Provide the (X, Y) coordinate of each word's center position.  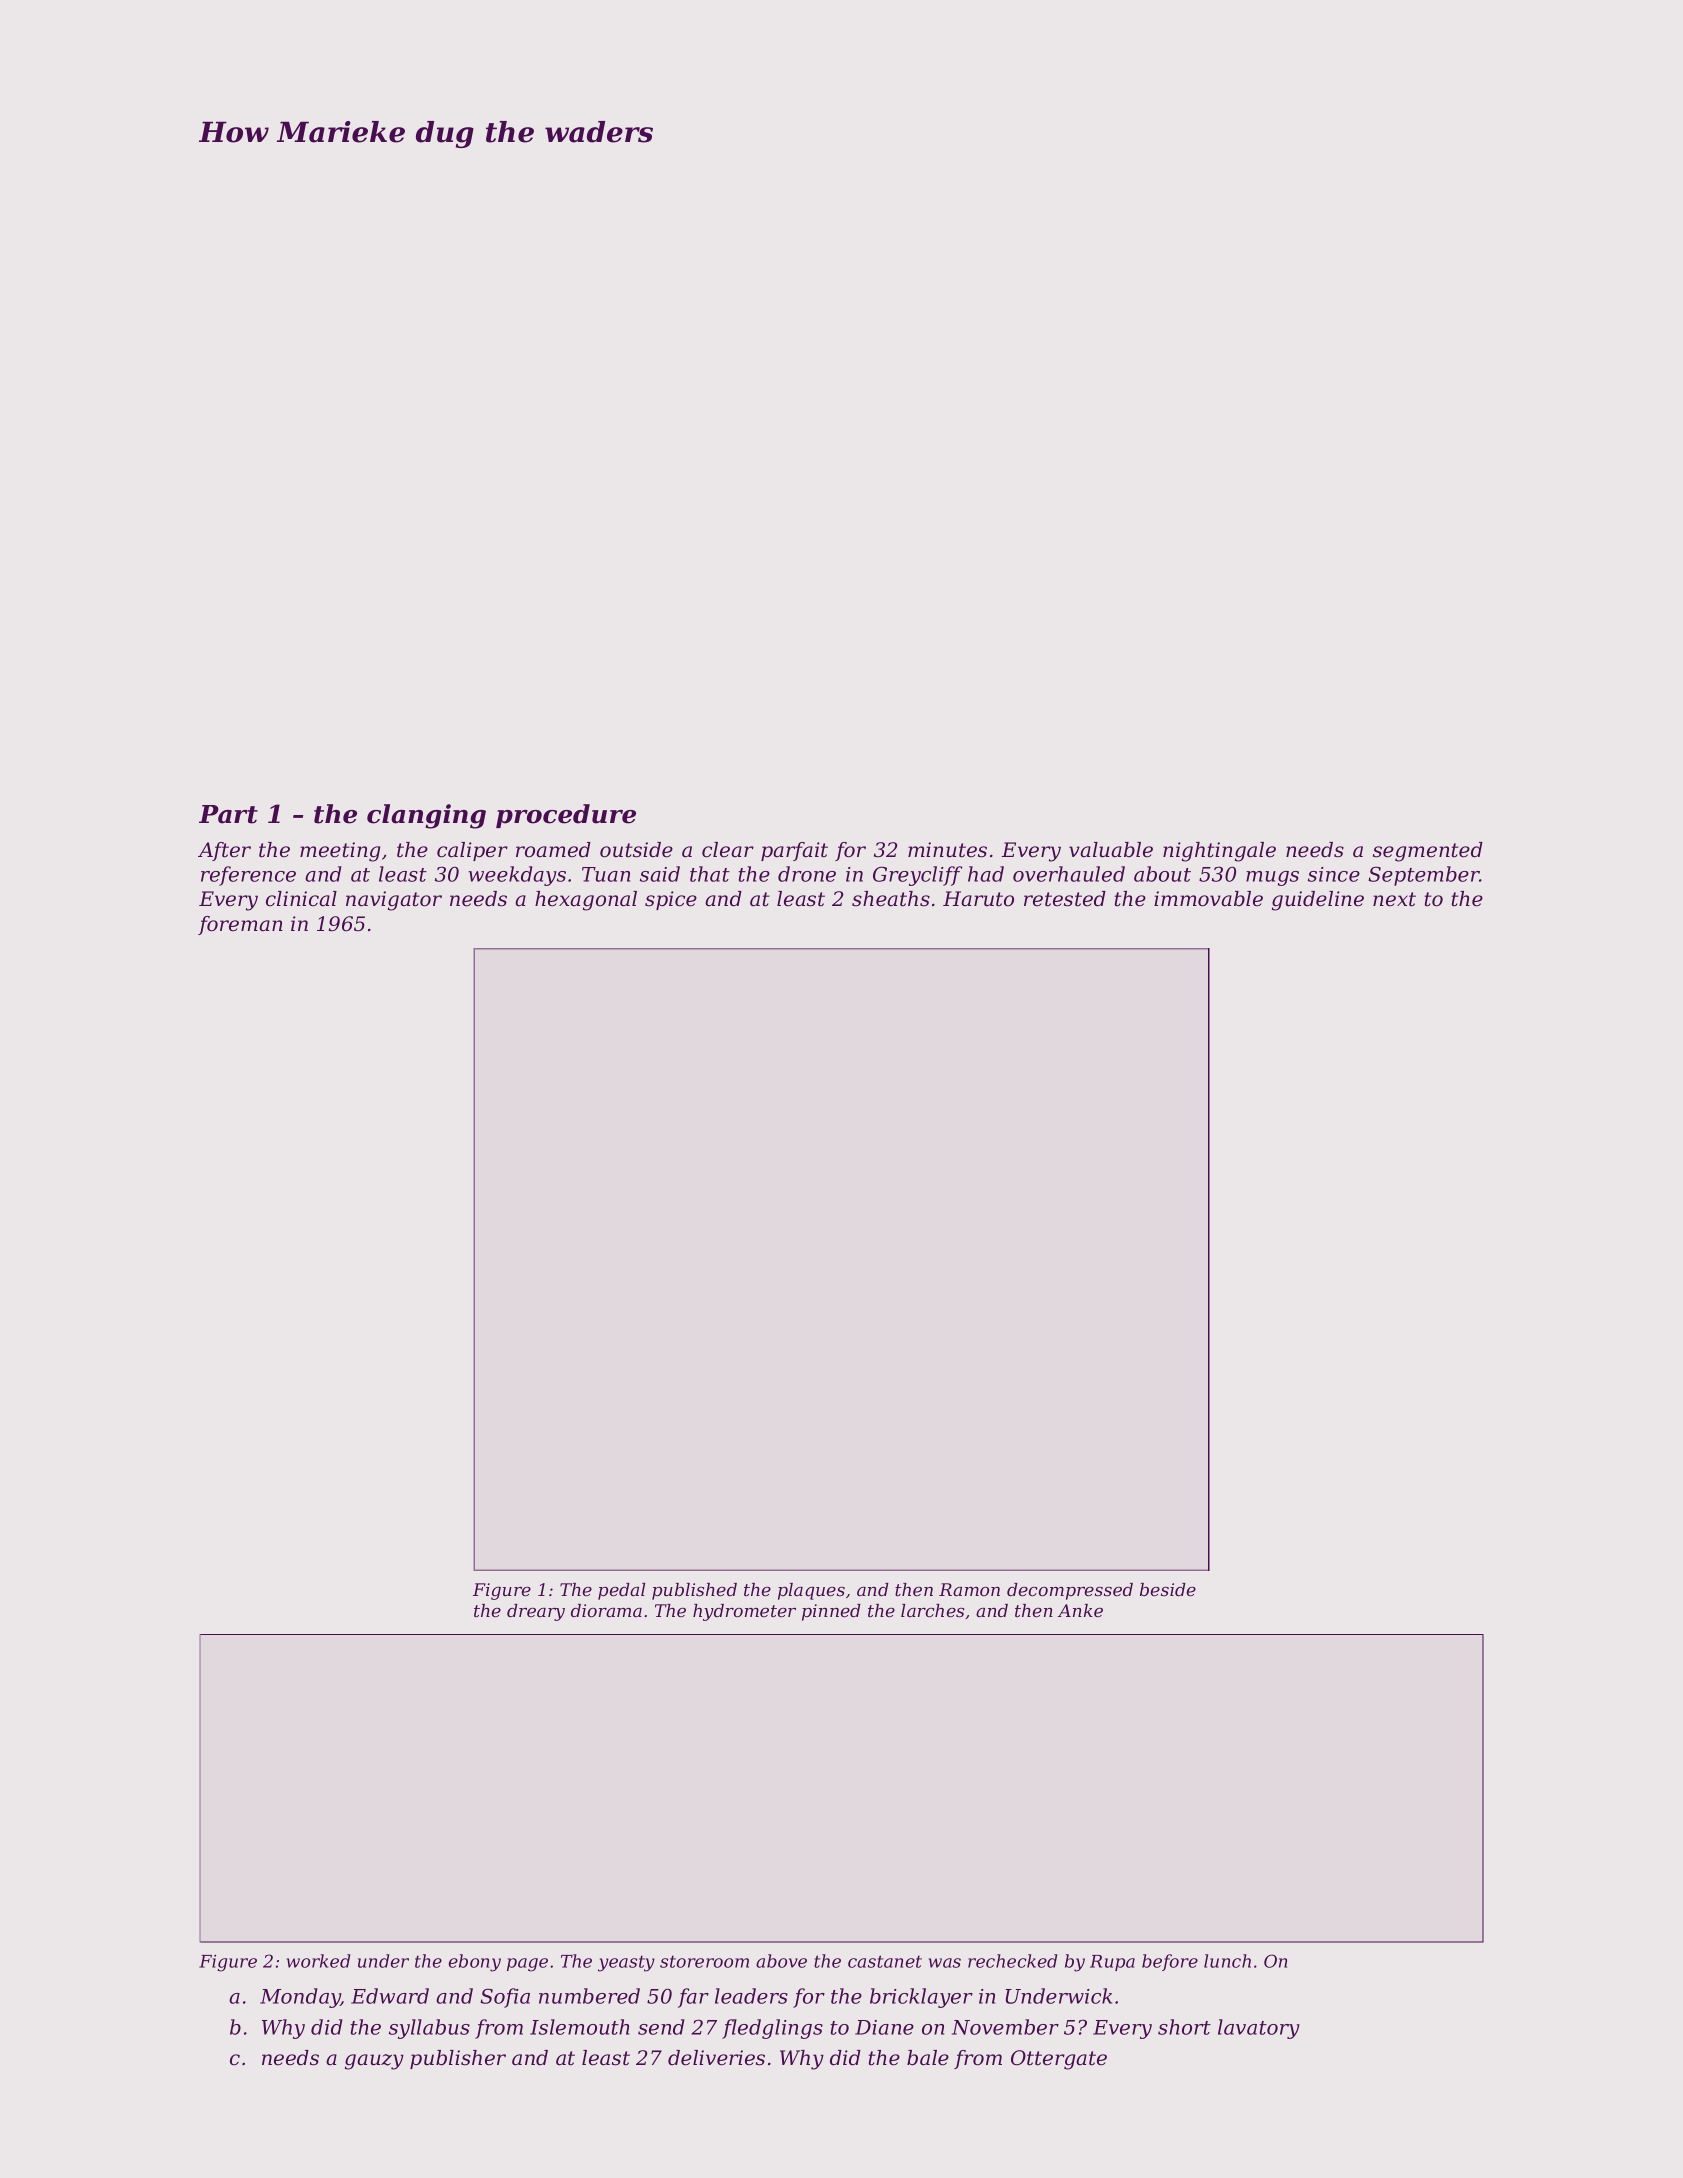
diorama (606, 1610)
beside (1168, 1589)
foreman (240, 925)
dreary (536, 1612)
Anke (1080, 1610)
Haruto (978, 899)
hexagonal (586, 901)
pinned (831, 1612)
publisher (458, 2059)
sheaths (891, 899)
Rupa (1112, 1963)
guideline (1318, 901)
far (693, 1998)
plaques (811, 1591)
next (1394, 899)
